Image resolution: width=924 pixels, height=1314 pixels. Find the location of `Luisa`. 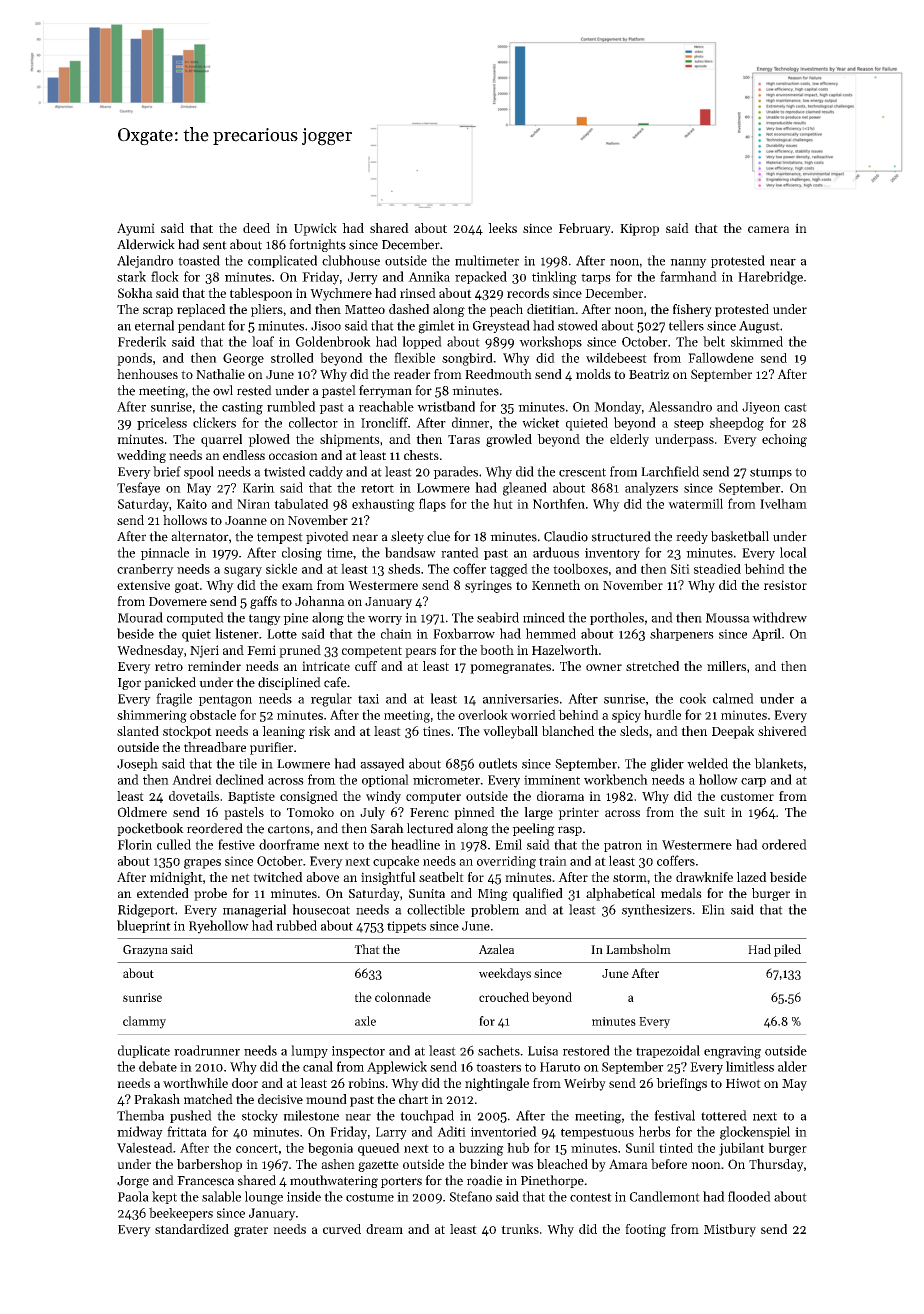

Luisa is located at coordinates (543, 1051).
